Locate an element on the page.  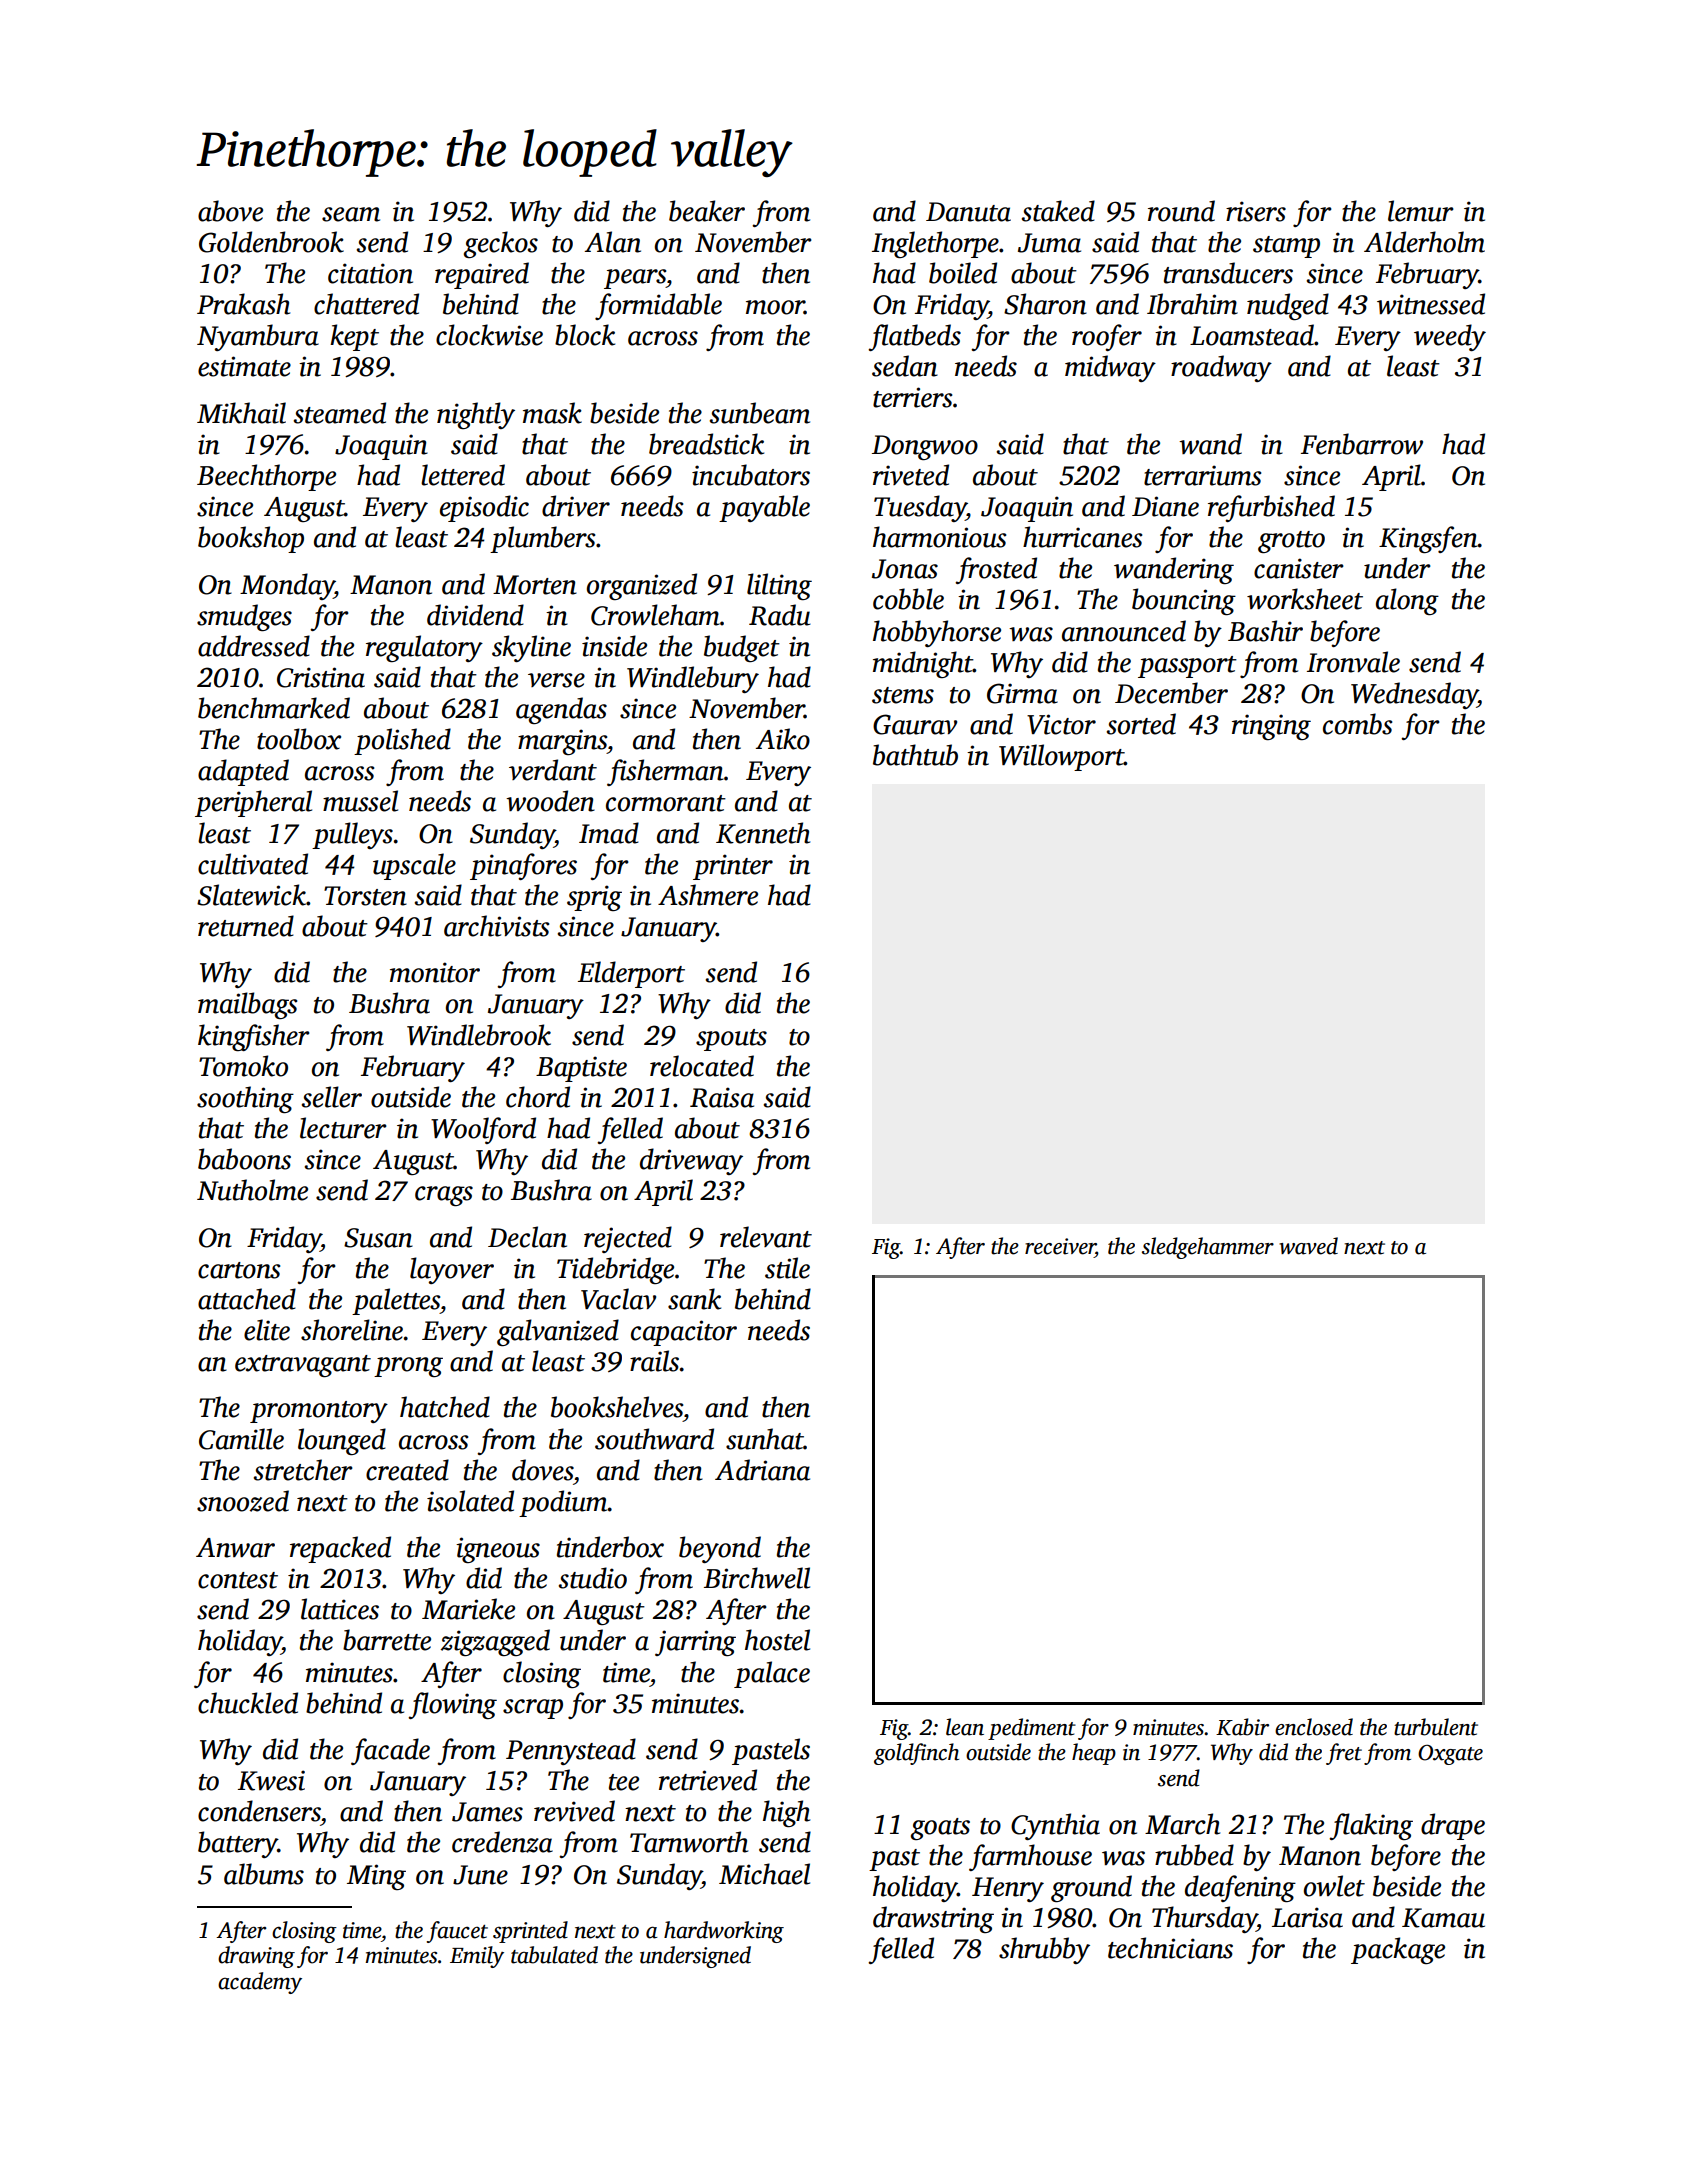
combs is located at coordinates (1357, 724).
